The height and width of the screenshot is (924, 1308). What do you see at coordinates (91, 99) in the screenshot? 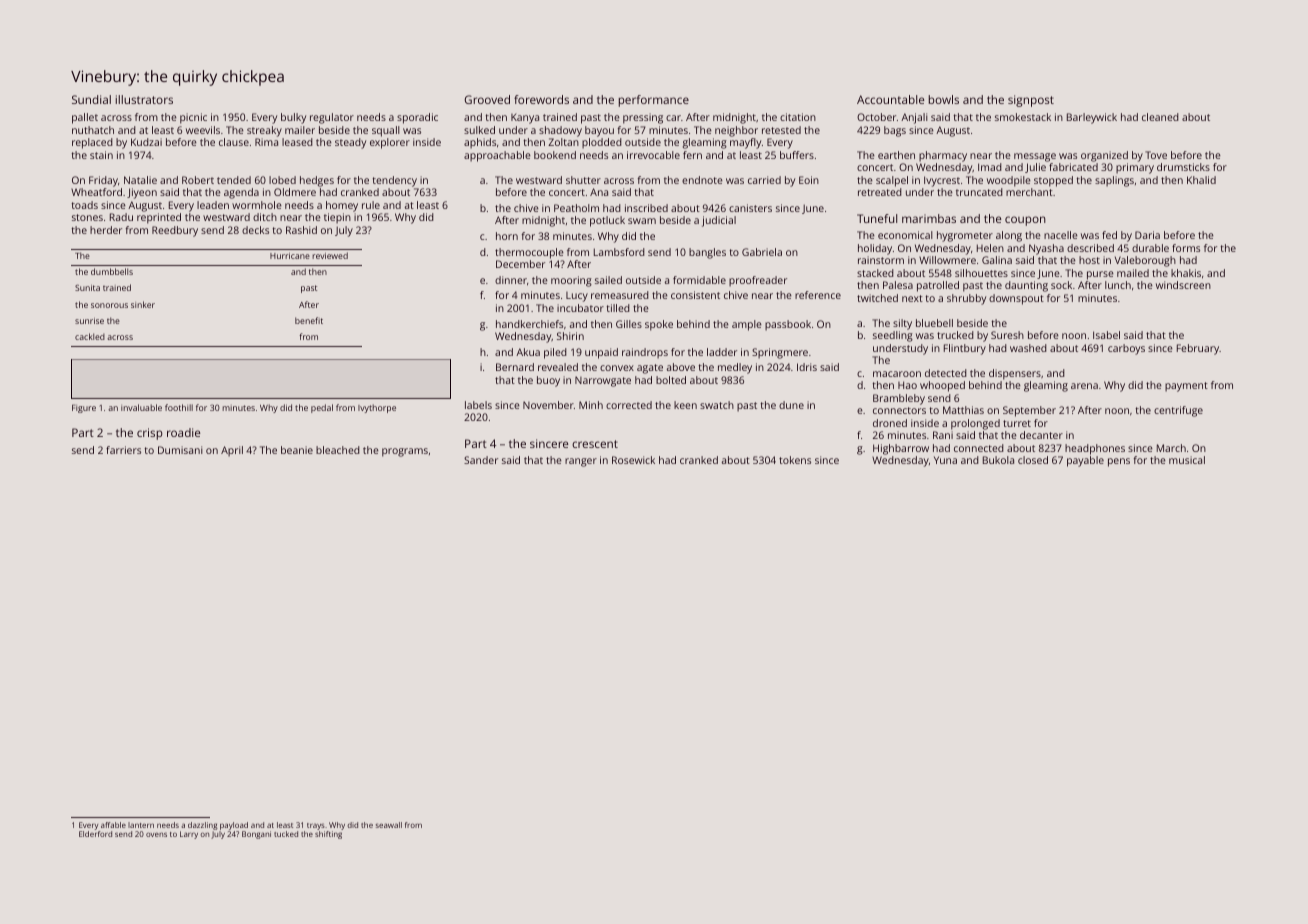
I see `Sundial` at bounding box center [91, 99].
